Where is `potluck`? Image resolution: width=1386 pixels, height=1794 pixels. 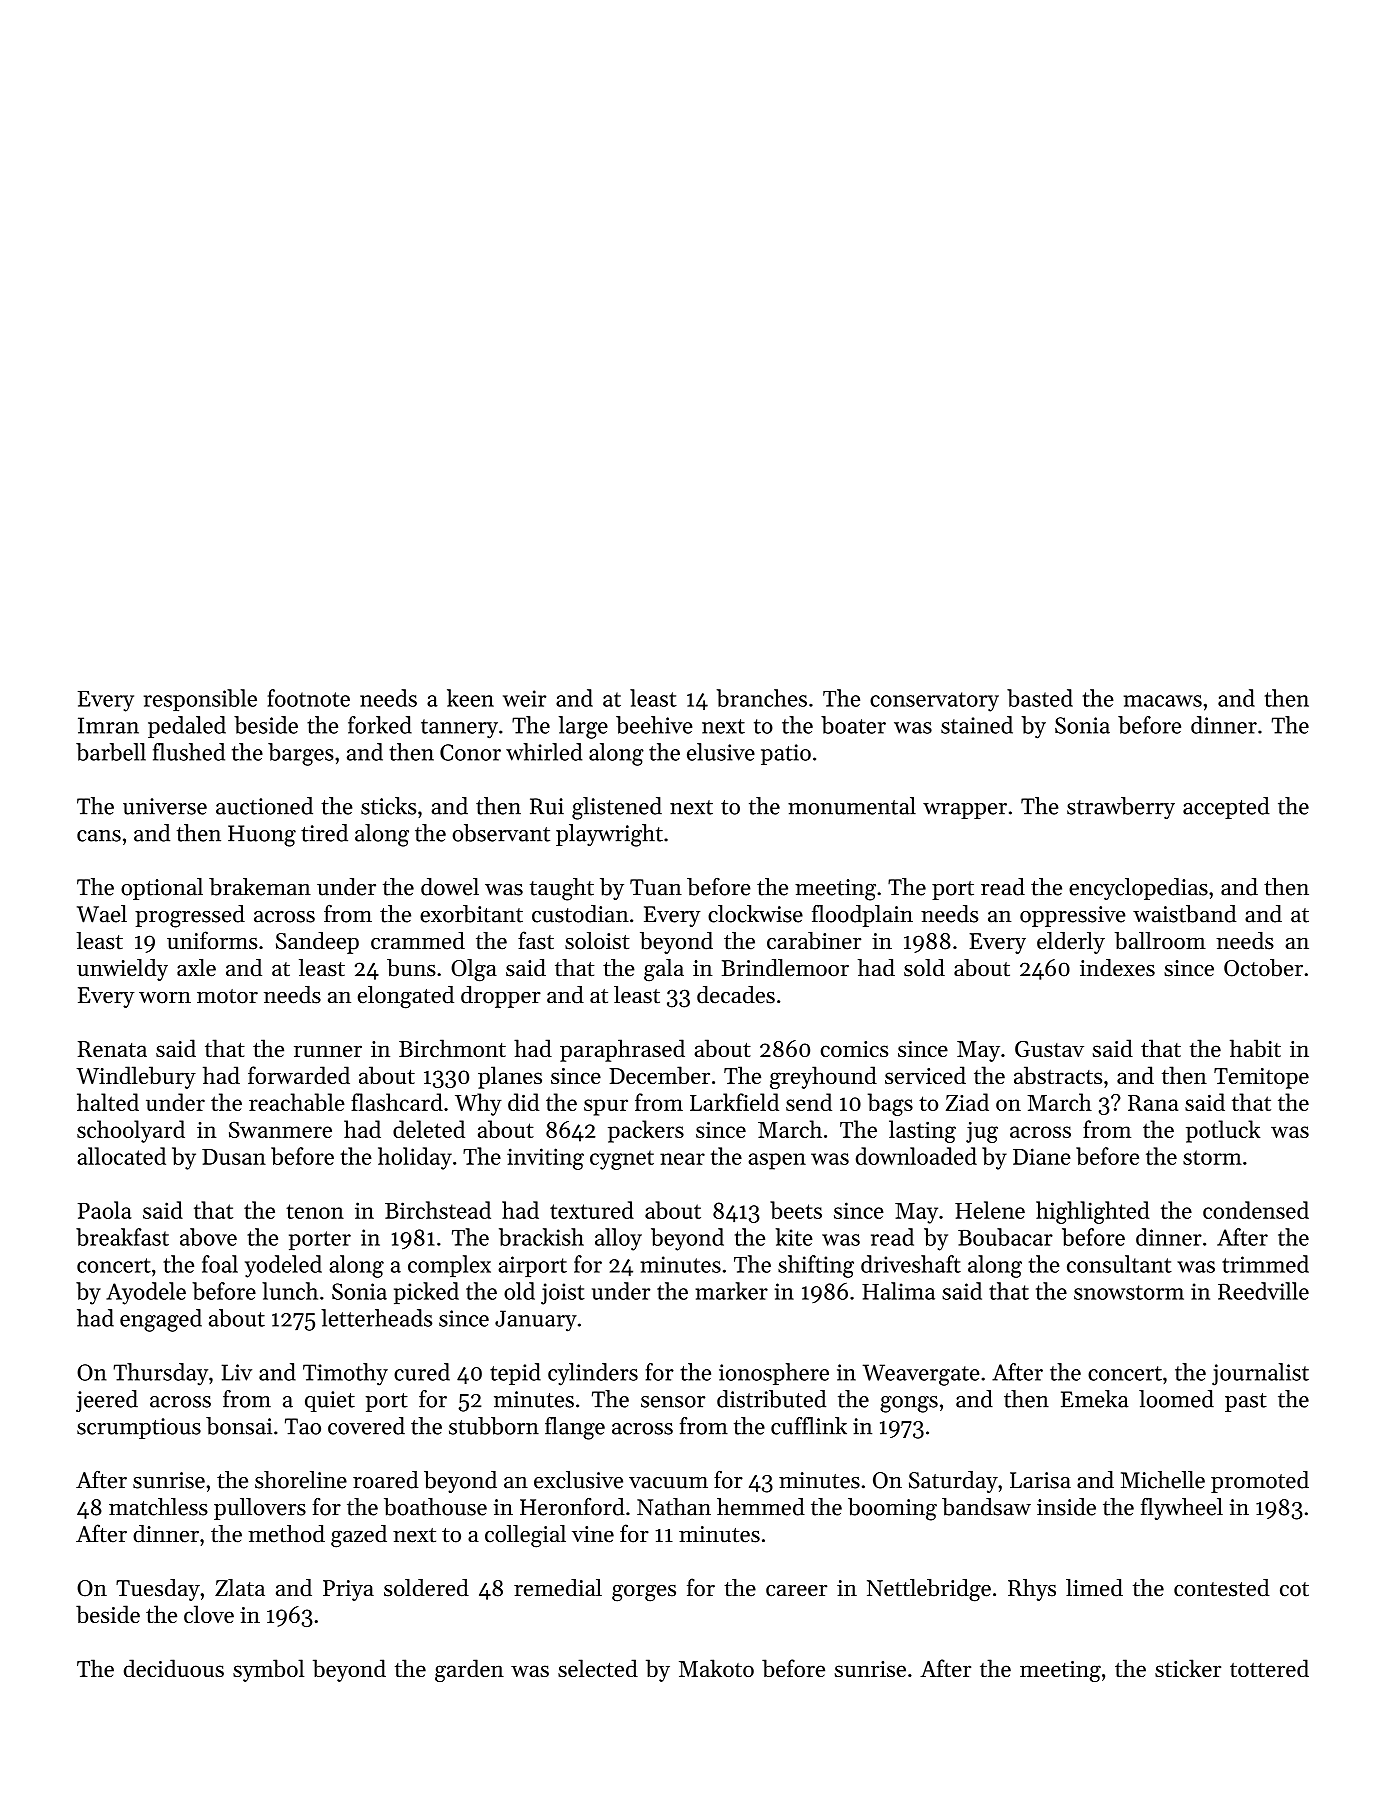 potluck is located at coordinates (1223, 1131).
